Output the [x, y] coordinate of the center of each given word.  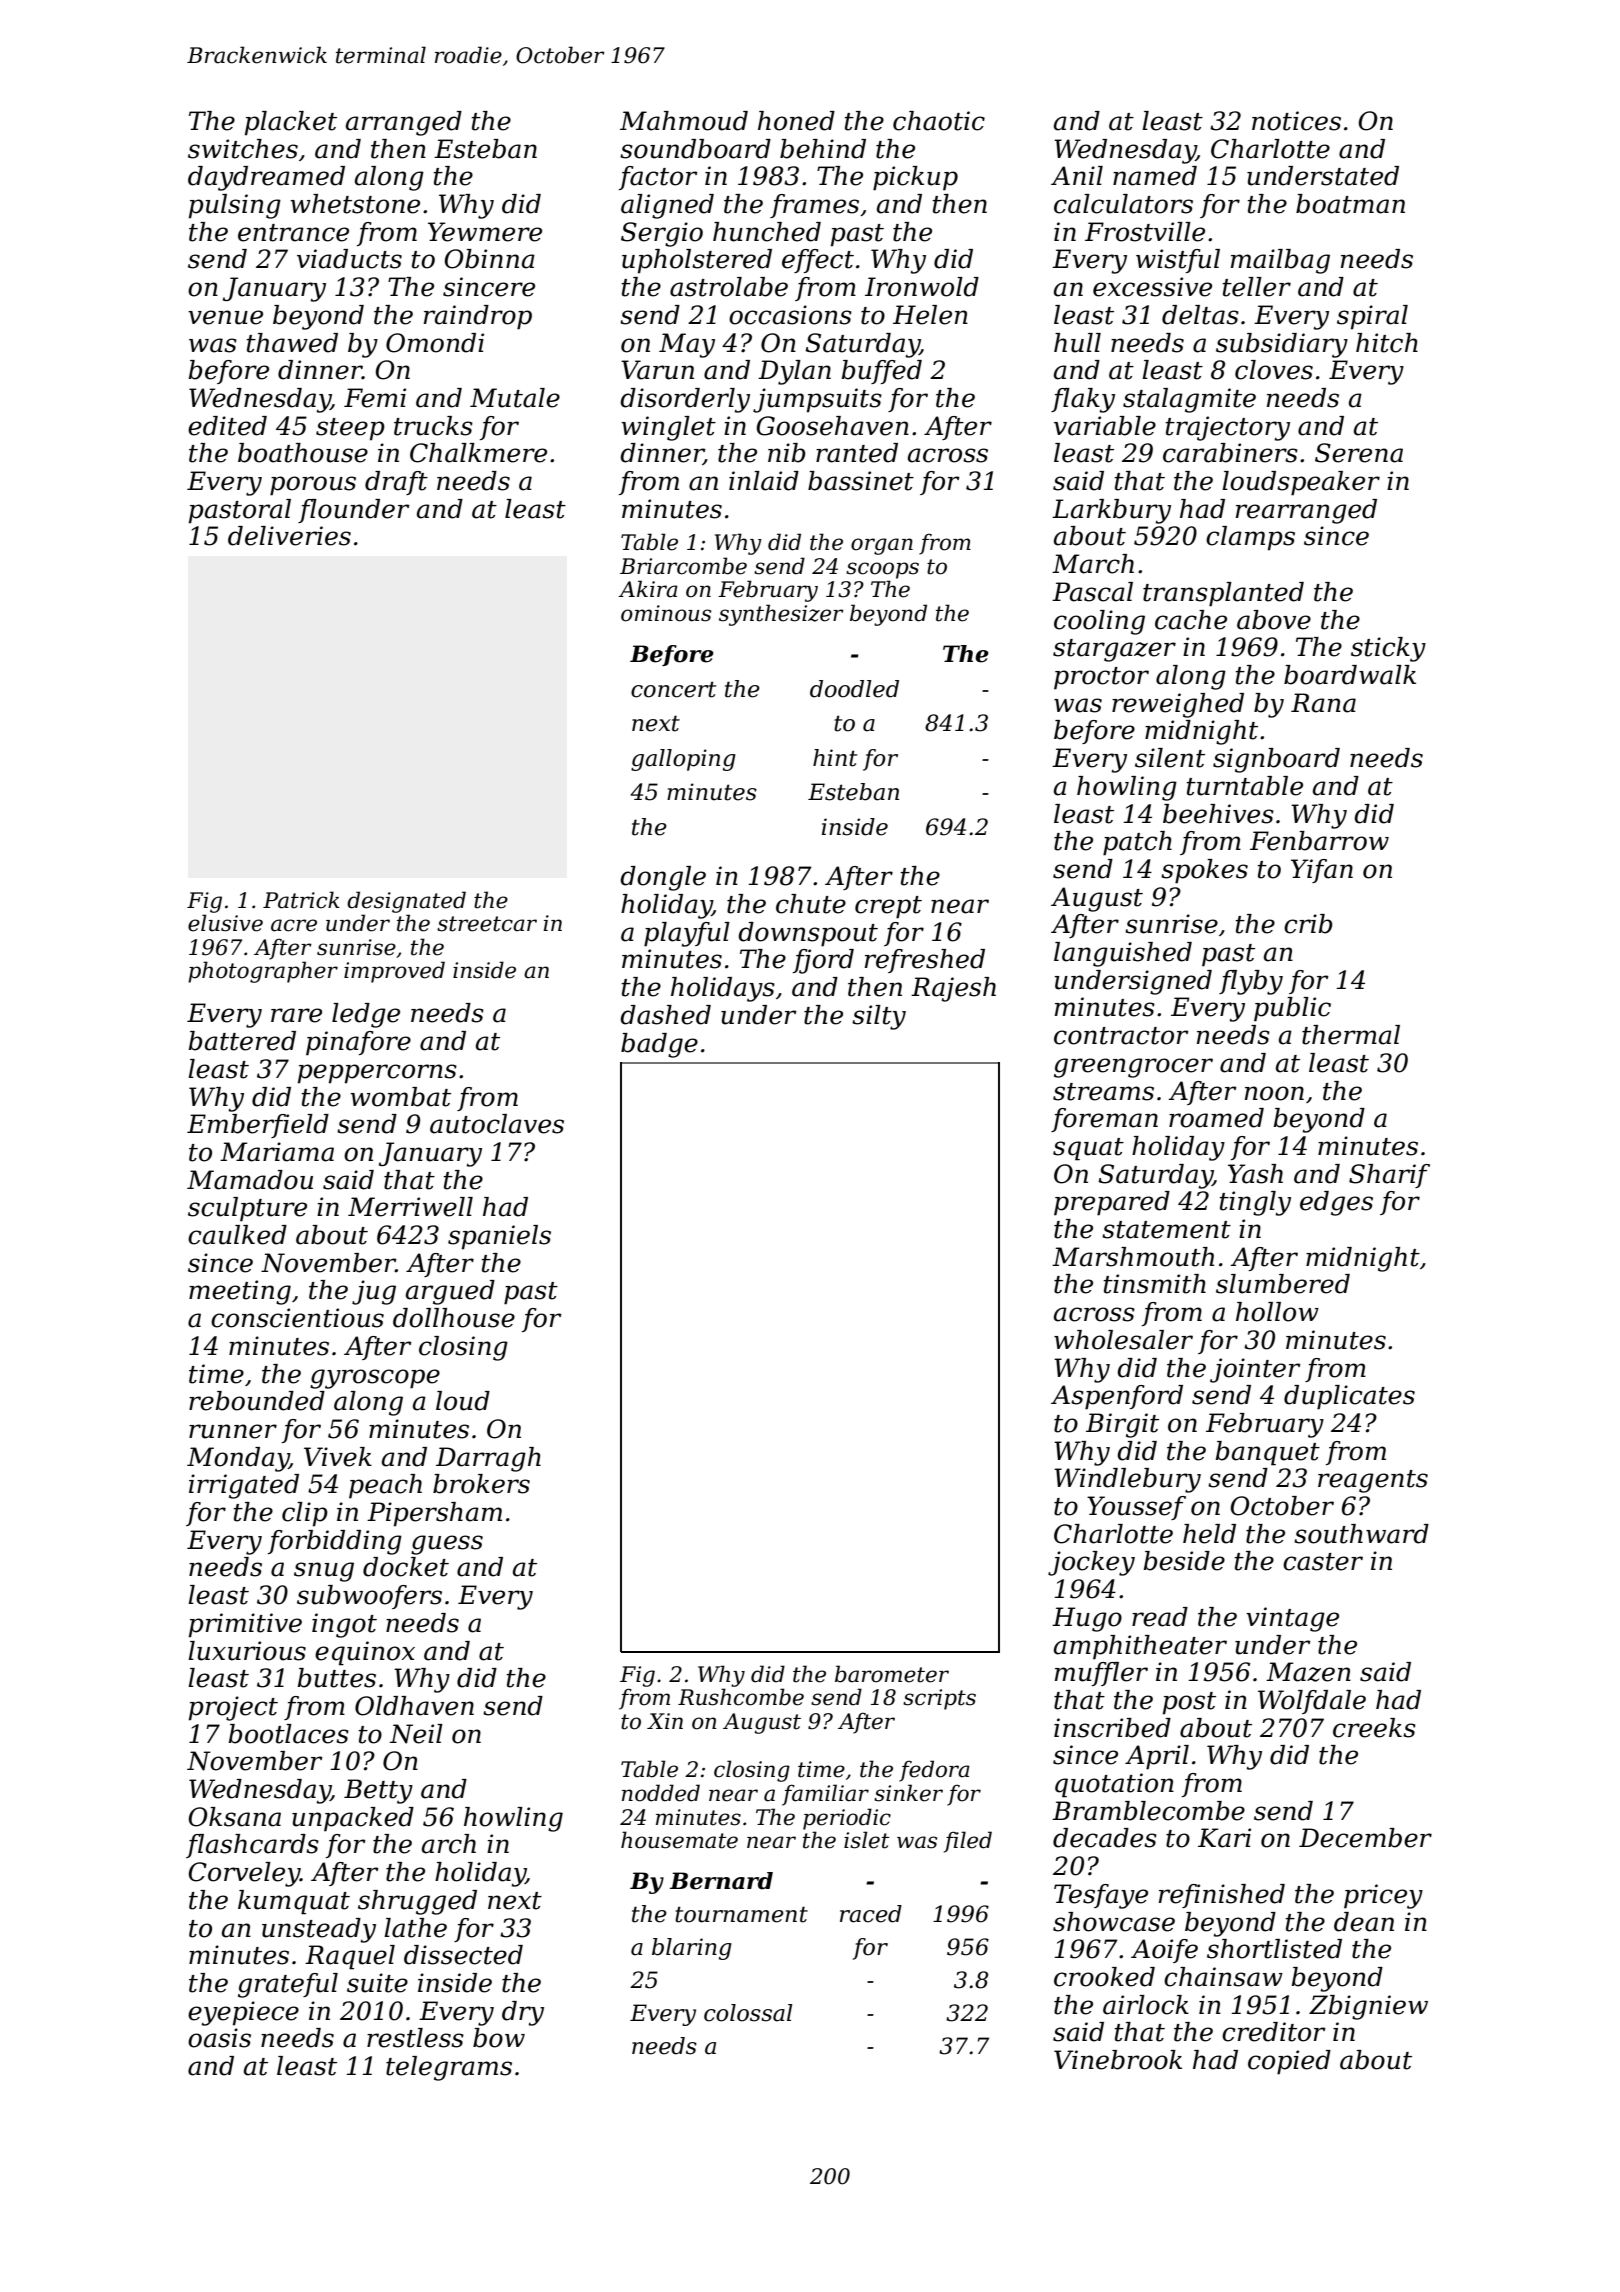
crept [888, 907]
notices [1296, 121]
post [1189, 1703]
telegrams [449, 2068]
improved [394, 972]
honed [796, 121]
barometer [892, 1674]
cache [1191, 620]
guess [447, 1545]
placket [291, 123]
